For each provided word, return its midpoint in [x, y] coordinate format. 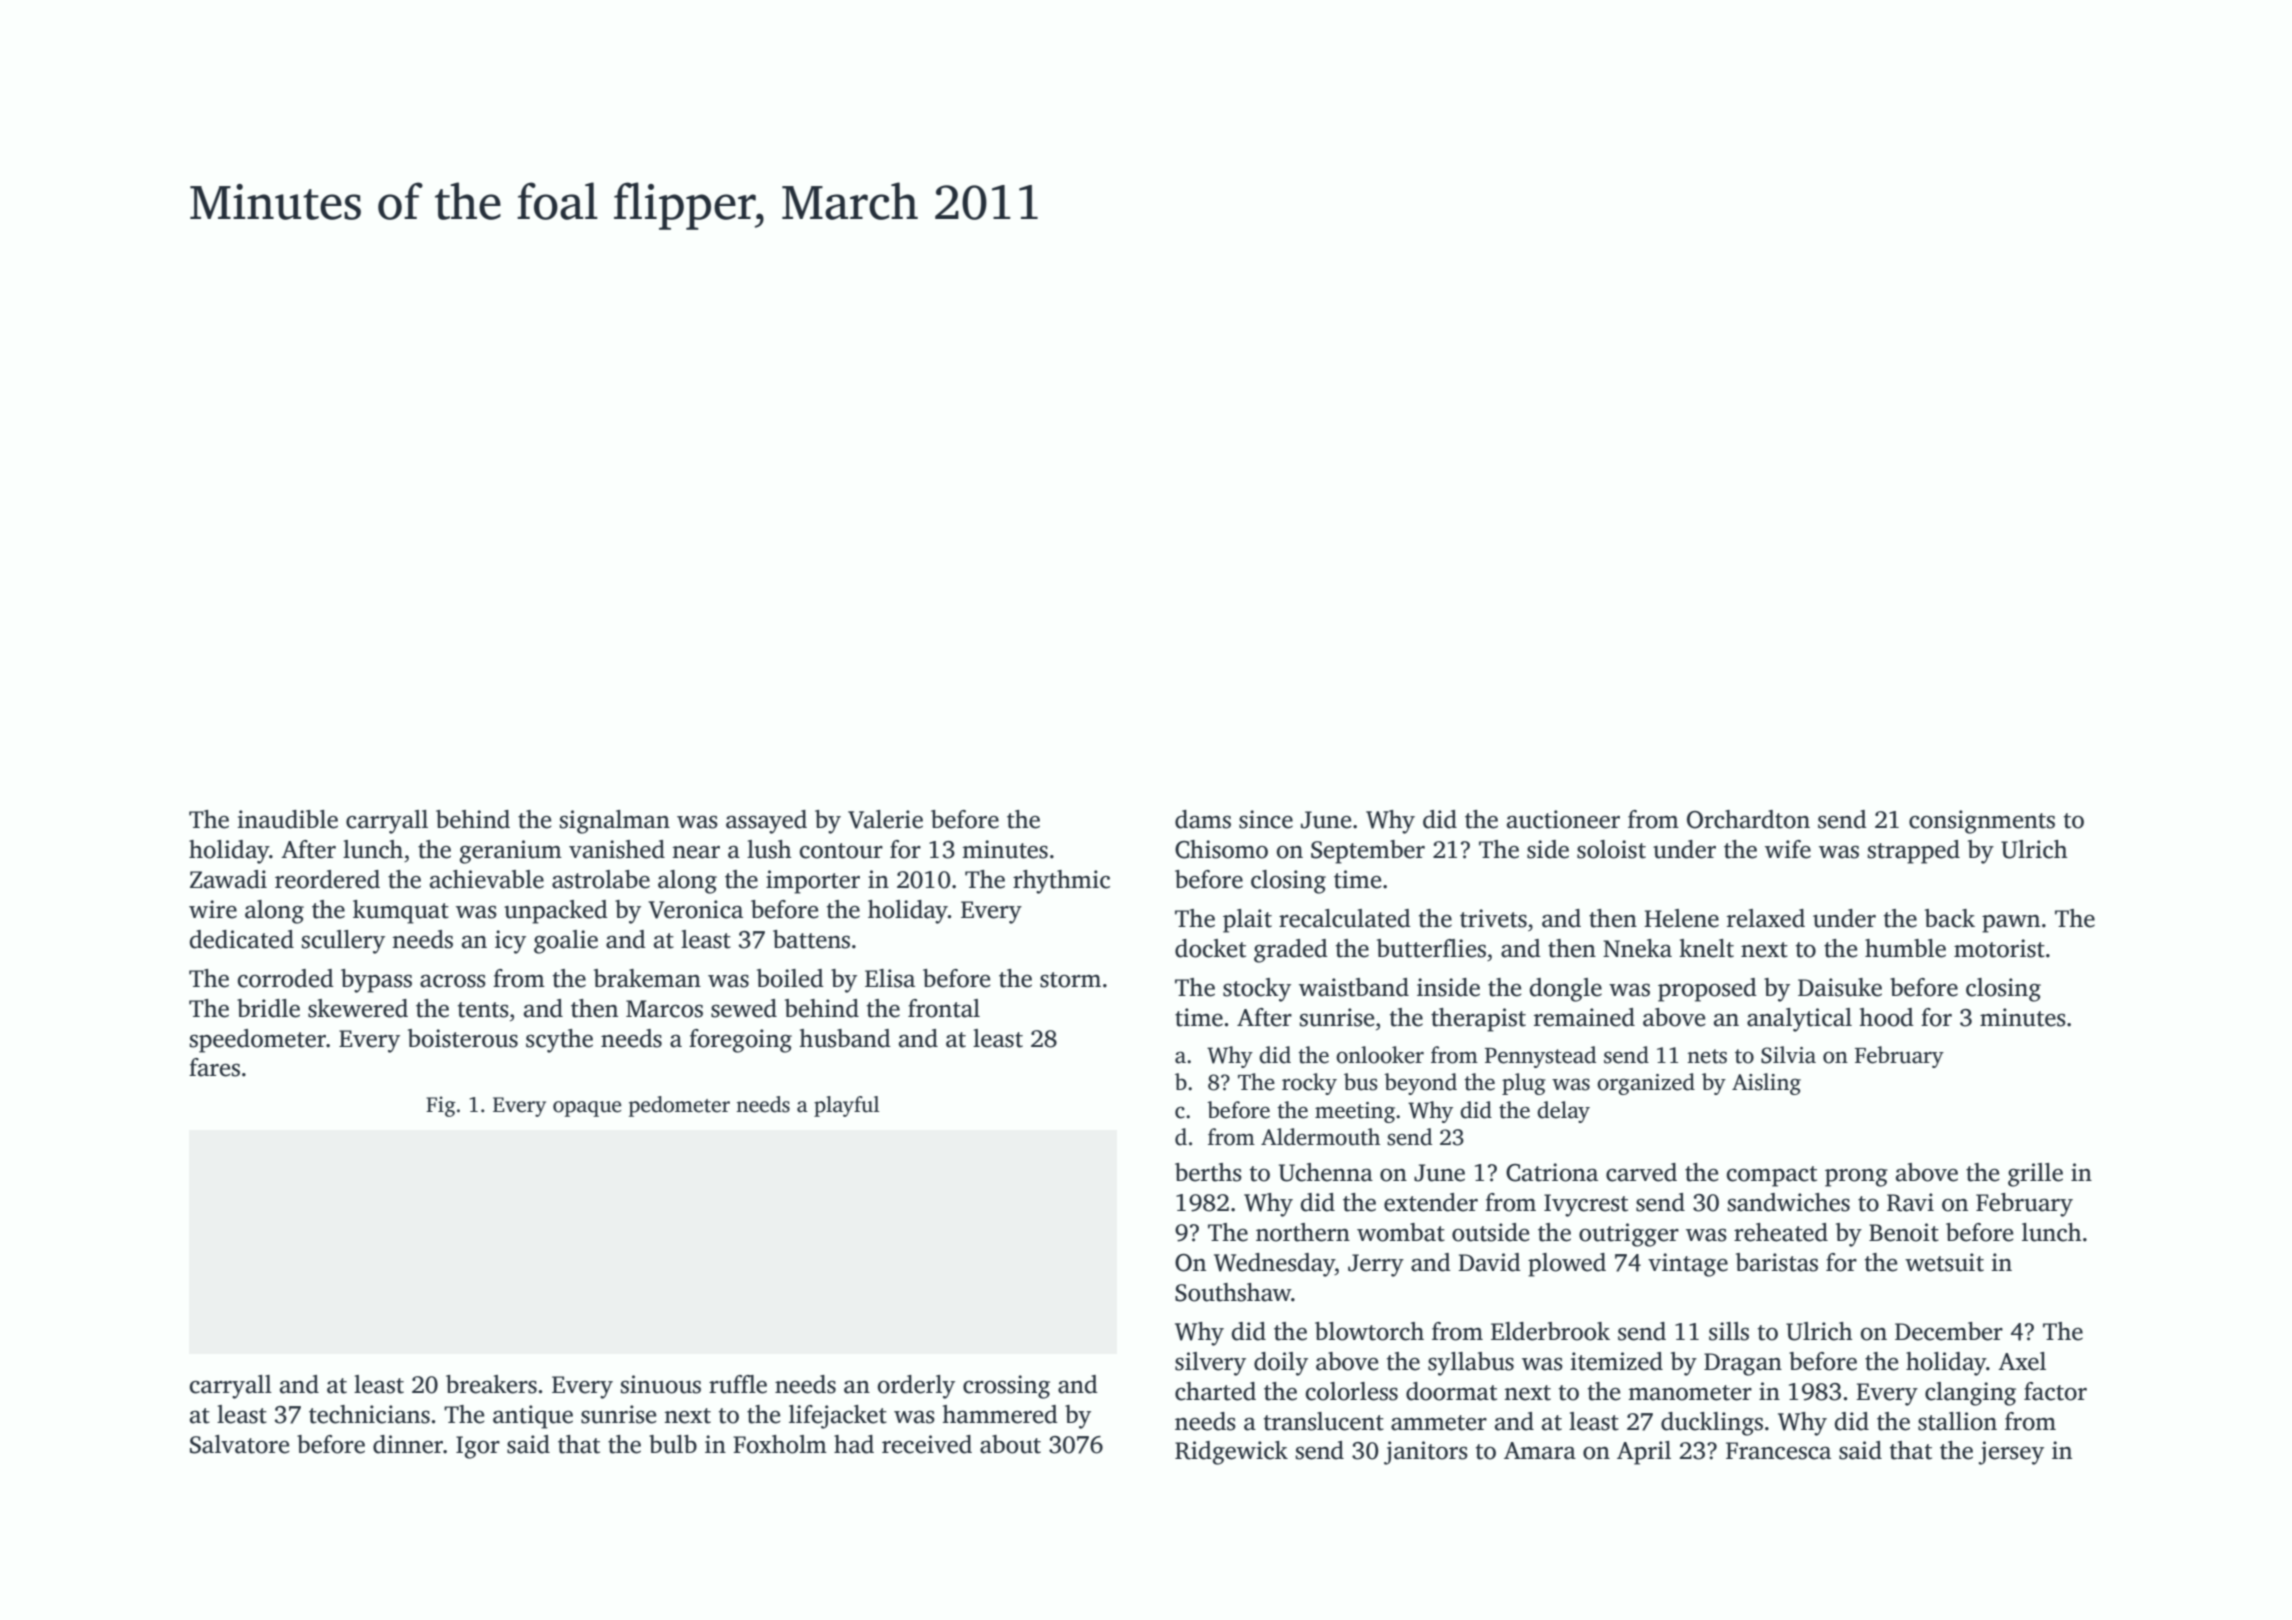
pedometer [679, 1106]
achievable [487, 879]
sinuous [660, 1384]
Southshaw [1233, 1292]
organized [1646, 1084]
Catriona [1552, 1172]
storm [1070, 980]
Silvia [1788, 1055]
